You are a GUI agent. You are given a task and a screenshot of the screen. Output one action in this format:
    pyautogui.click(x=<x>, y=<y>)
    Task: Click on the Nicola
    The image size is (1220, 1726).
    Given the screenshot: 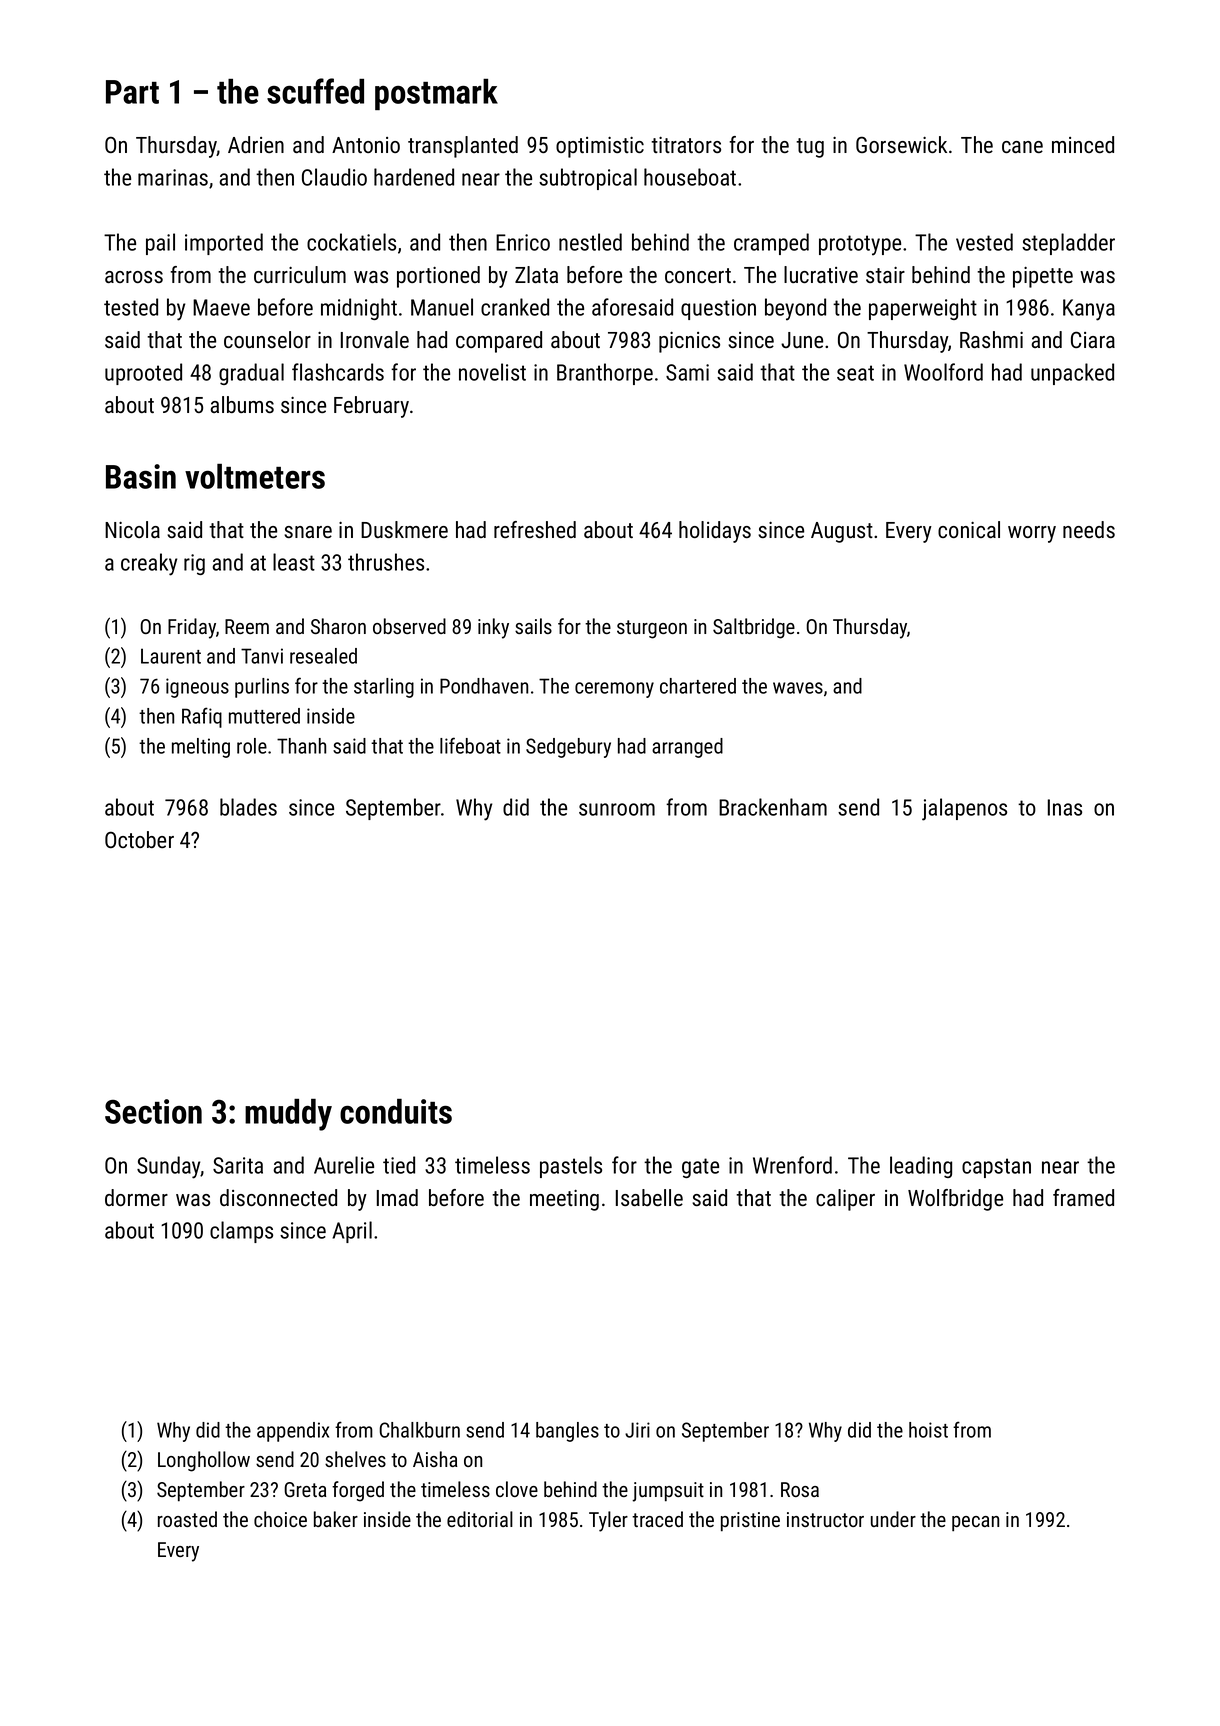 What is the action you would take?
    pyautogui.click(x=132, y=529)
